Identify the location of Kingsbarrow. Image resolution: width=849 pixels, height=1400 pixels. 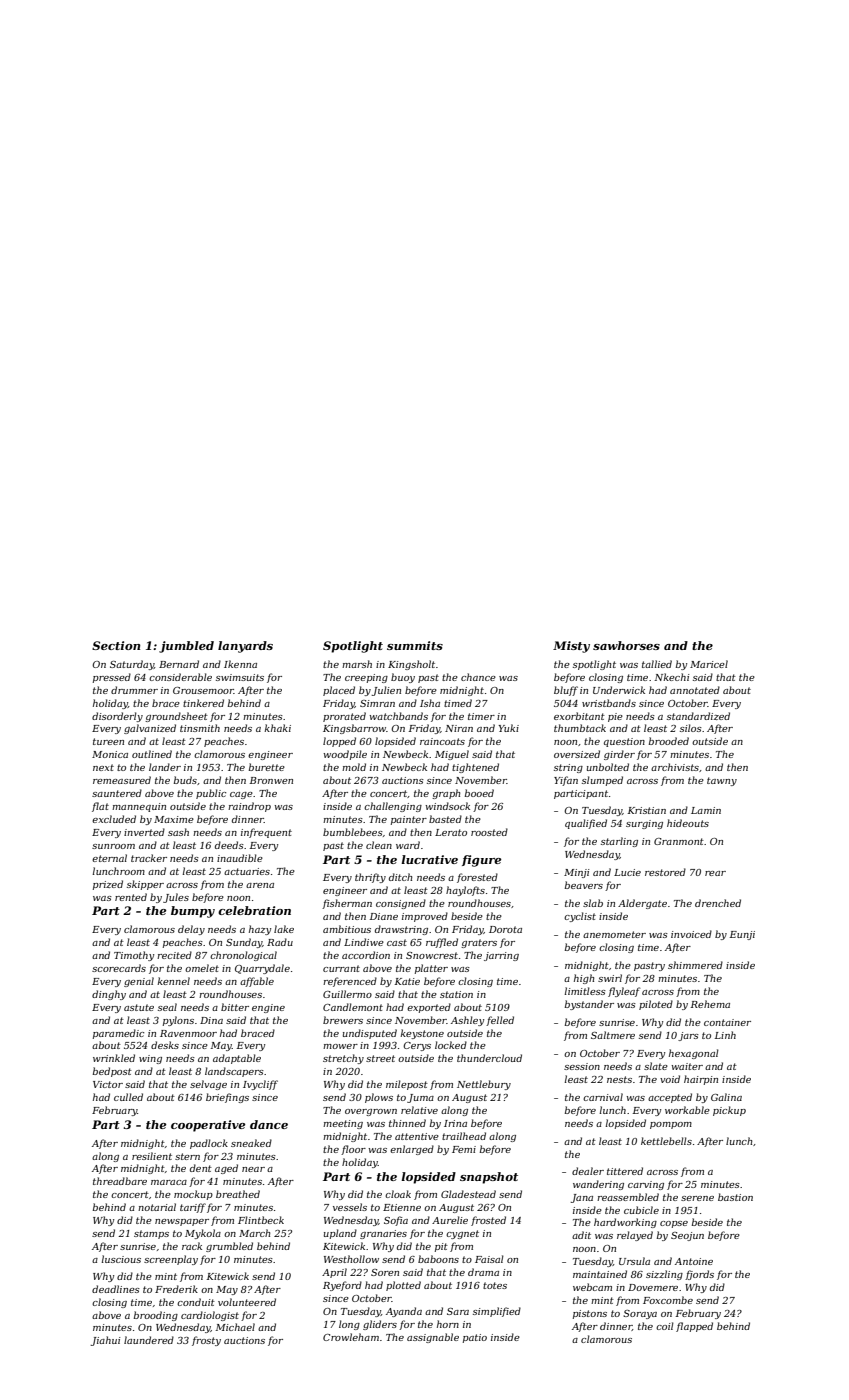
(354, 729).
